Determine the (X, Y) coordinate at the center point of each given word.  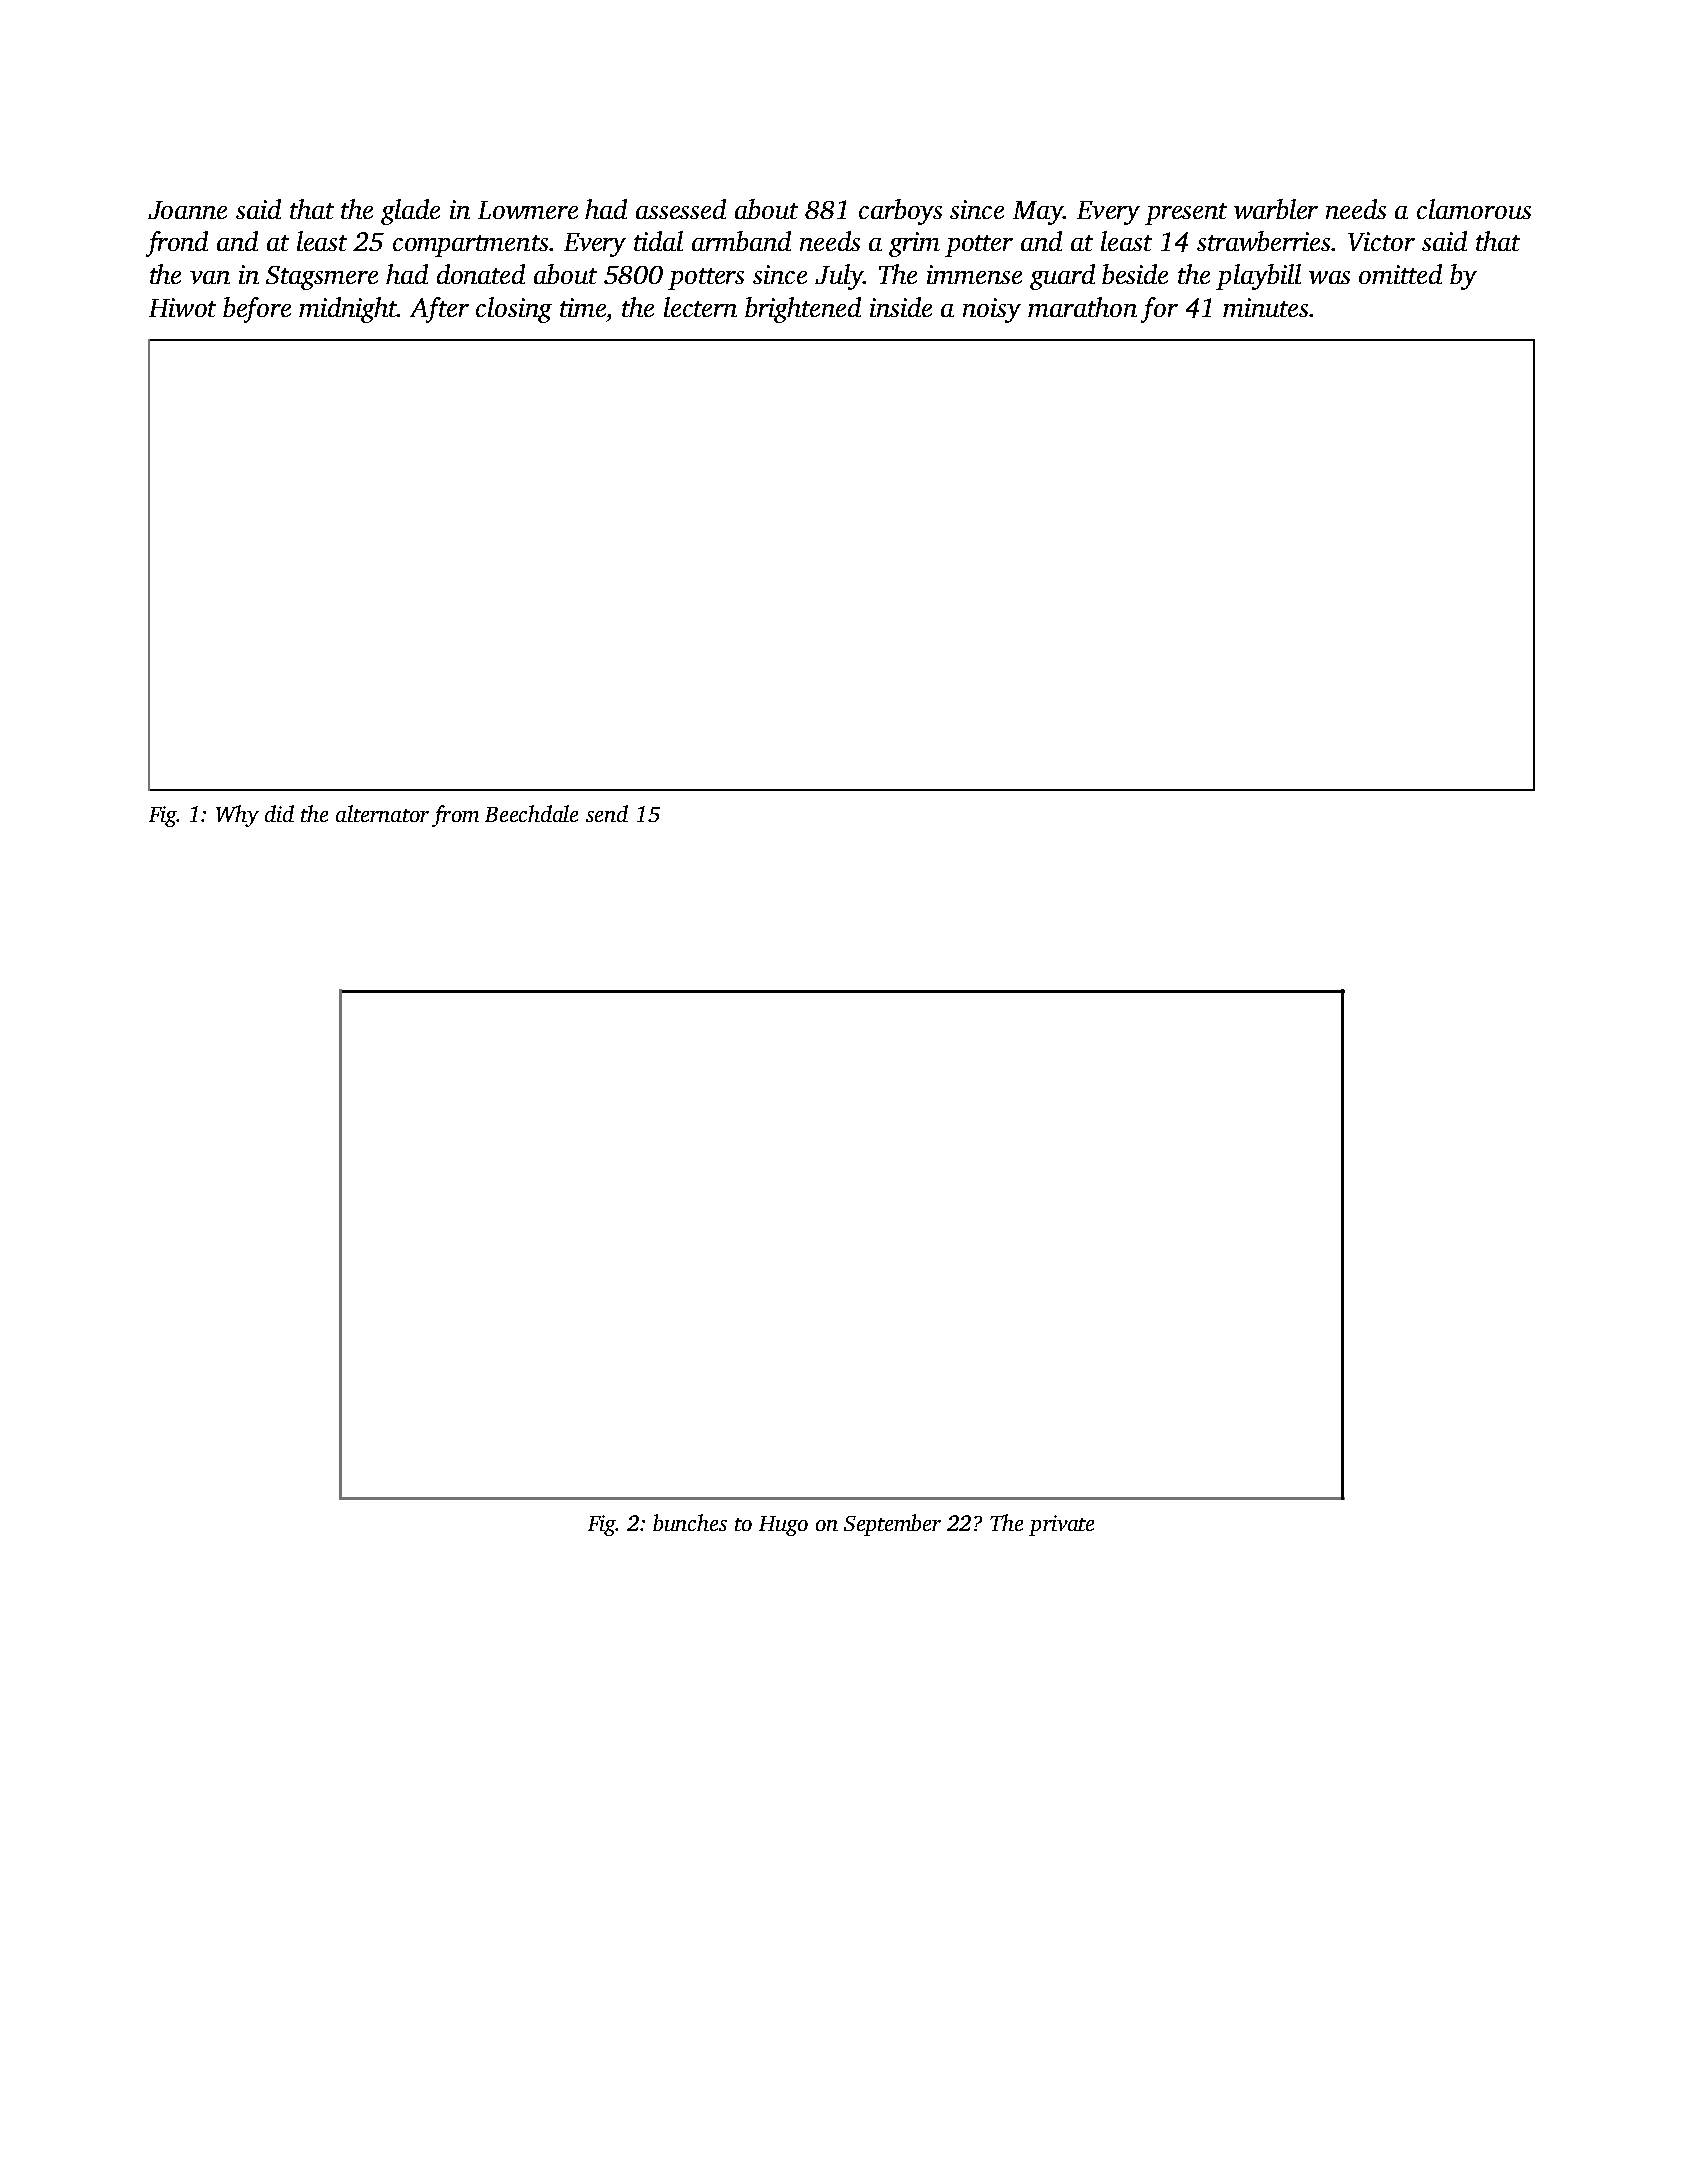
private (1061, 1525)
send (607, 813)
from (455, 816)
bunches (690, 1522)
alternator (382, 813)
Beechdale (531, 813)
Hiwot (182, 307)
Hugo (783, 1526)
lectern (700, 307)
